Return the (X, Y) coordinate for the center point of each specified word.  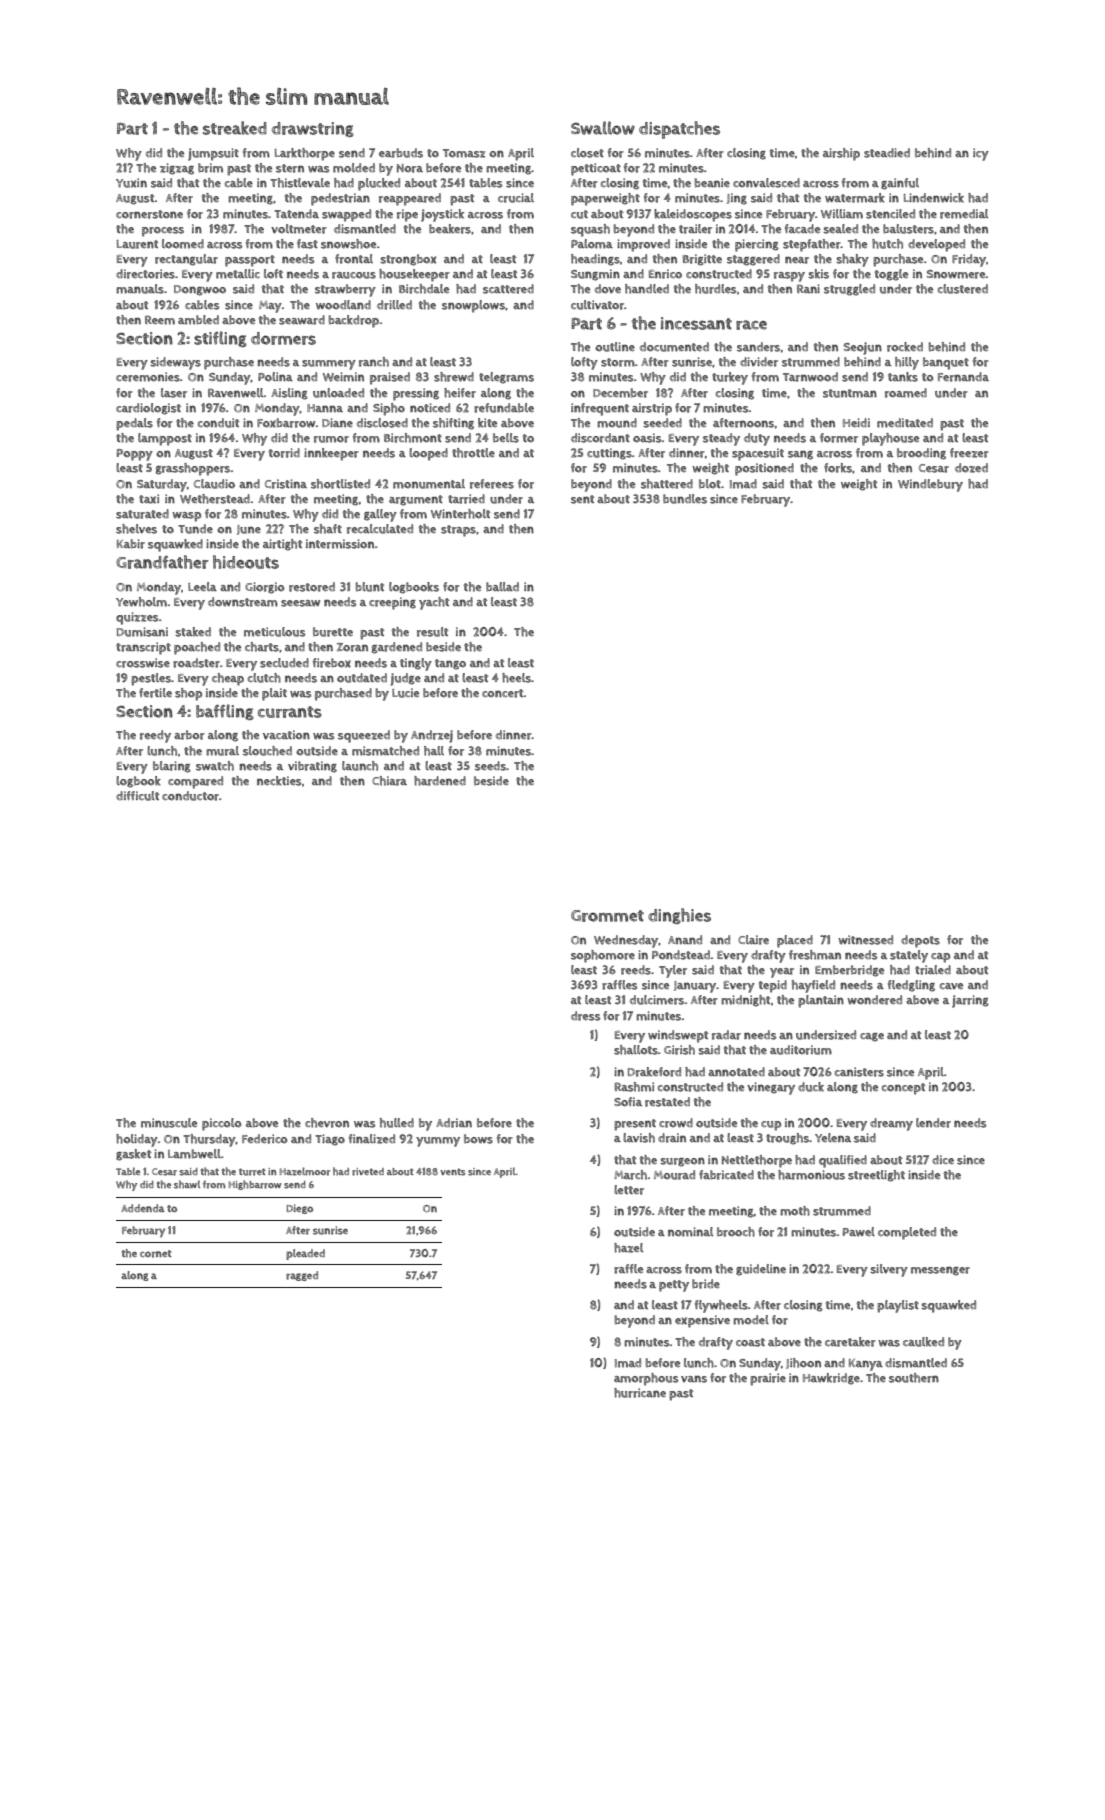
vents (452, 1172)
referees (492, 484)
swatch (215, 766)
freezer (969, 453)
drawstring (313, 129)
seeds (490, 766)
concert (503, 693)
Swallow (603, 128)
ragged (302, 1276)
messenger (940, 1271)
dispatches (679, 130)
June (249, 530)
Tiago (330, 1140)
